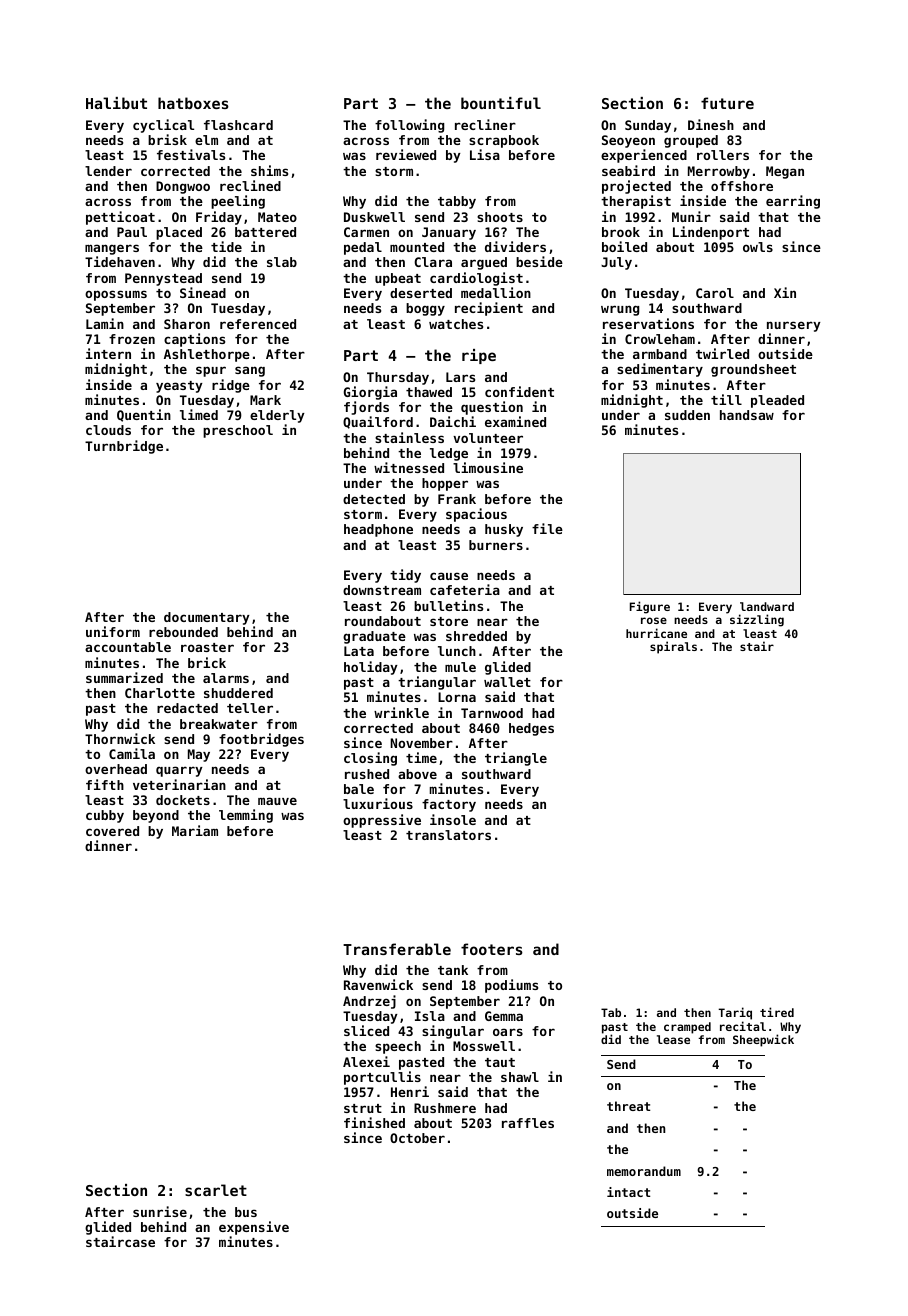 The image size is (908, 1316). I want to click on Mariam, so click(195, 830).
